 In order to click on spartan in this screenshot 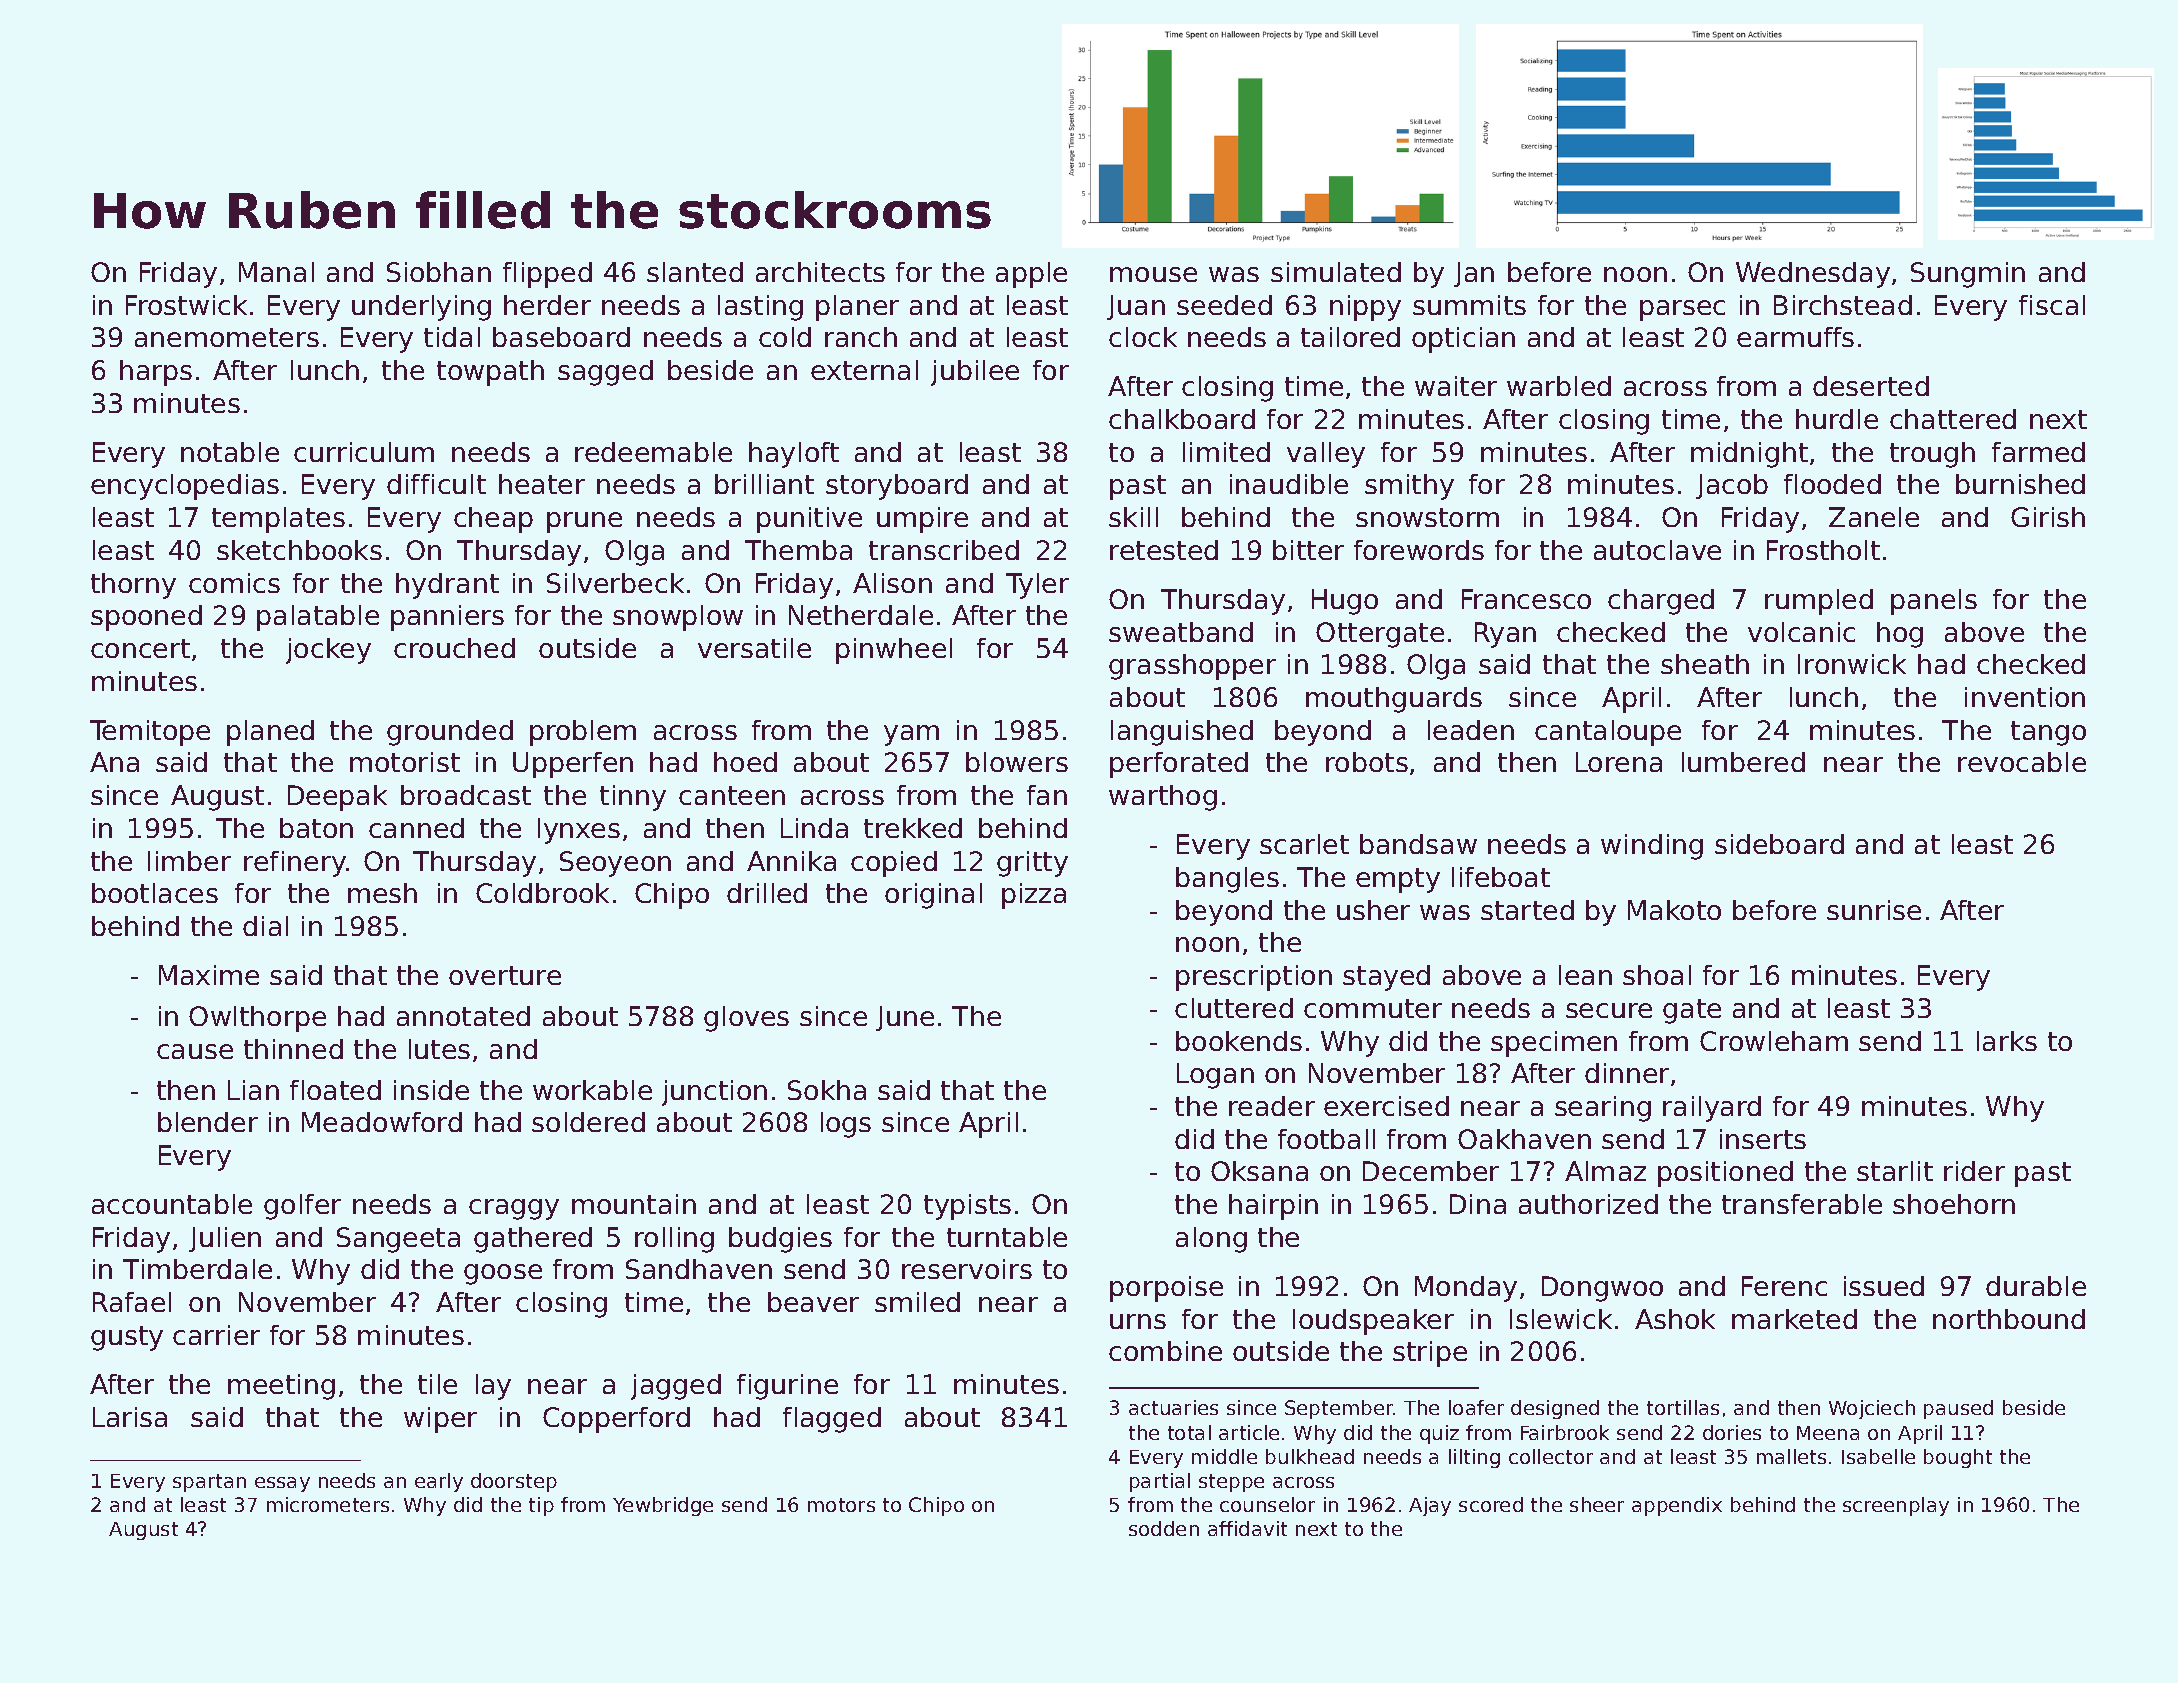, I will do `click(209, 1483)`.
